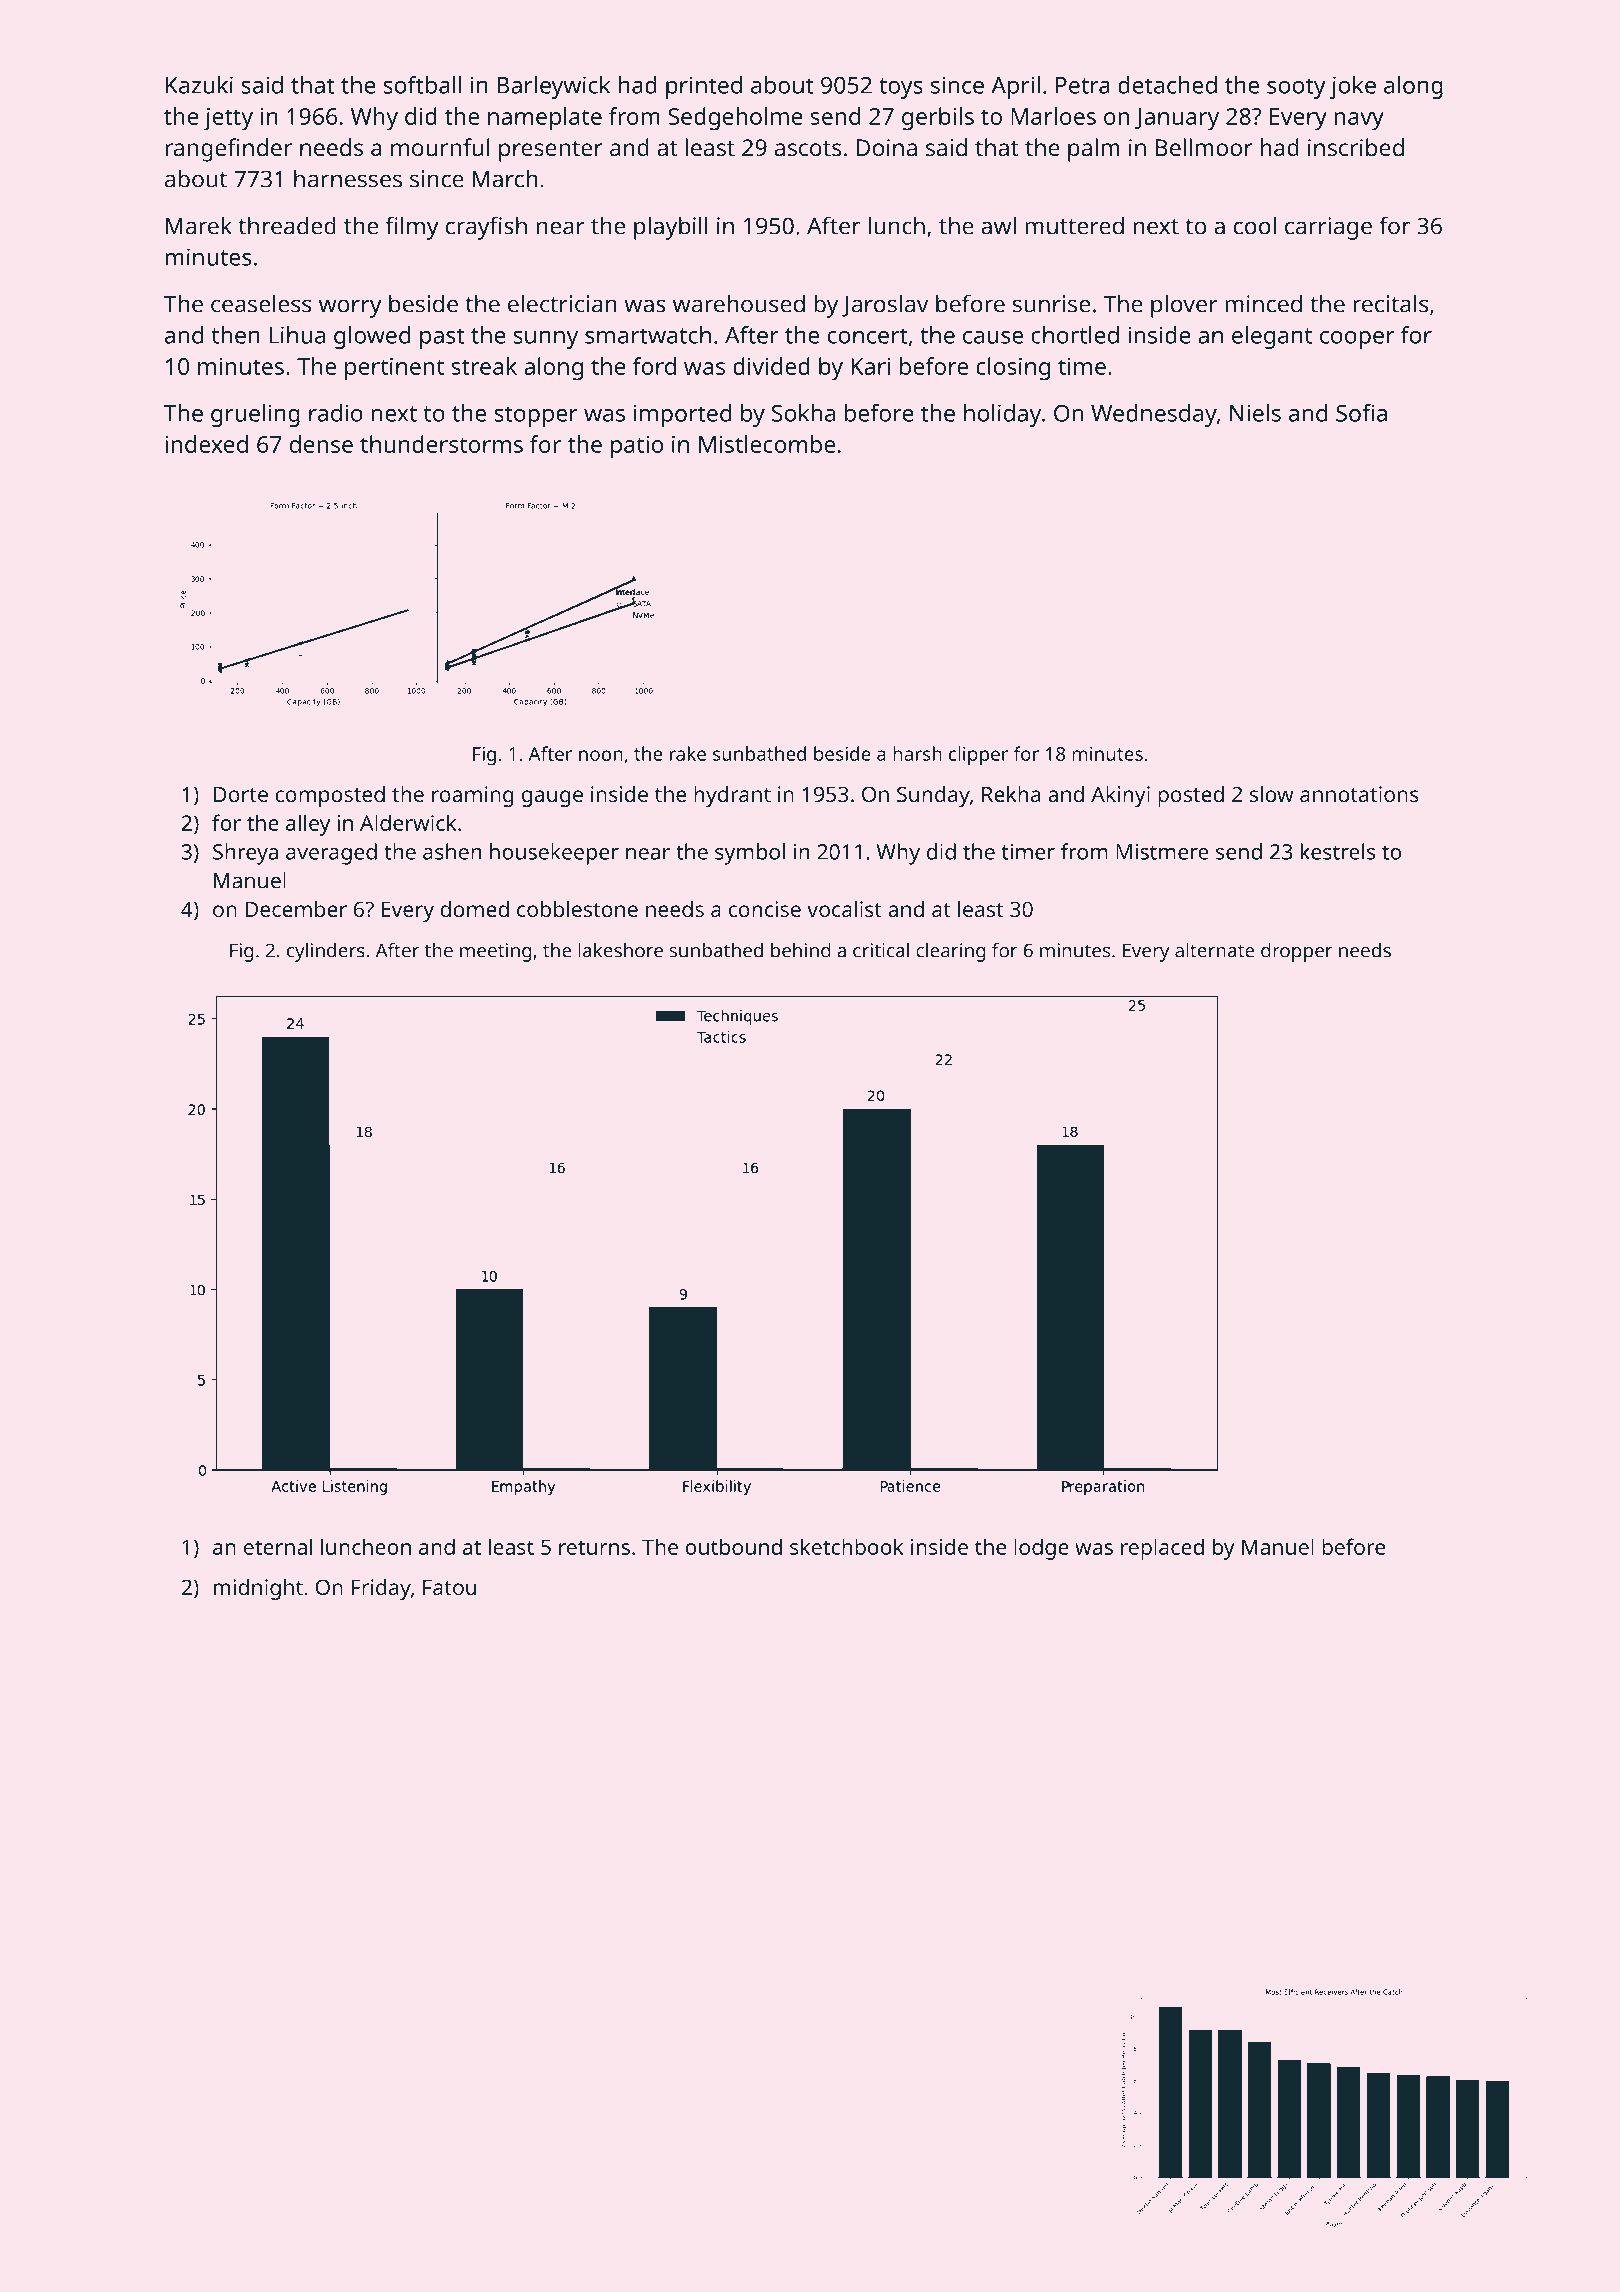 The image size is (1620, 2292). What do you see at coordinates (1184, 306) in the screenshot?
I see `plover` at bounding box center [1184, 306].
